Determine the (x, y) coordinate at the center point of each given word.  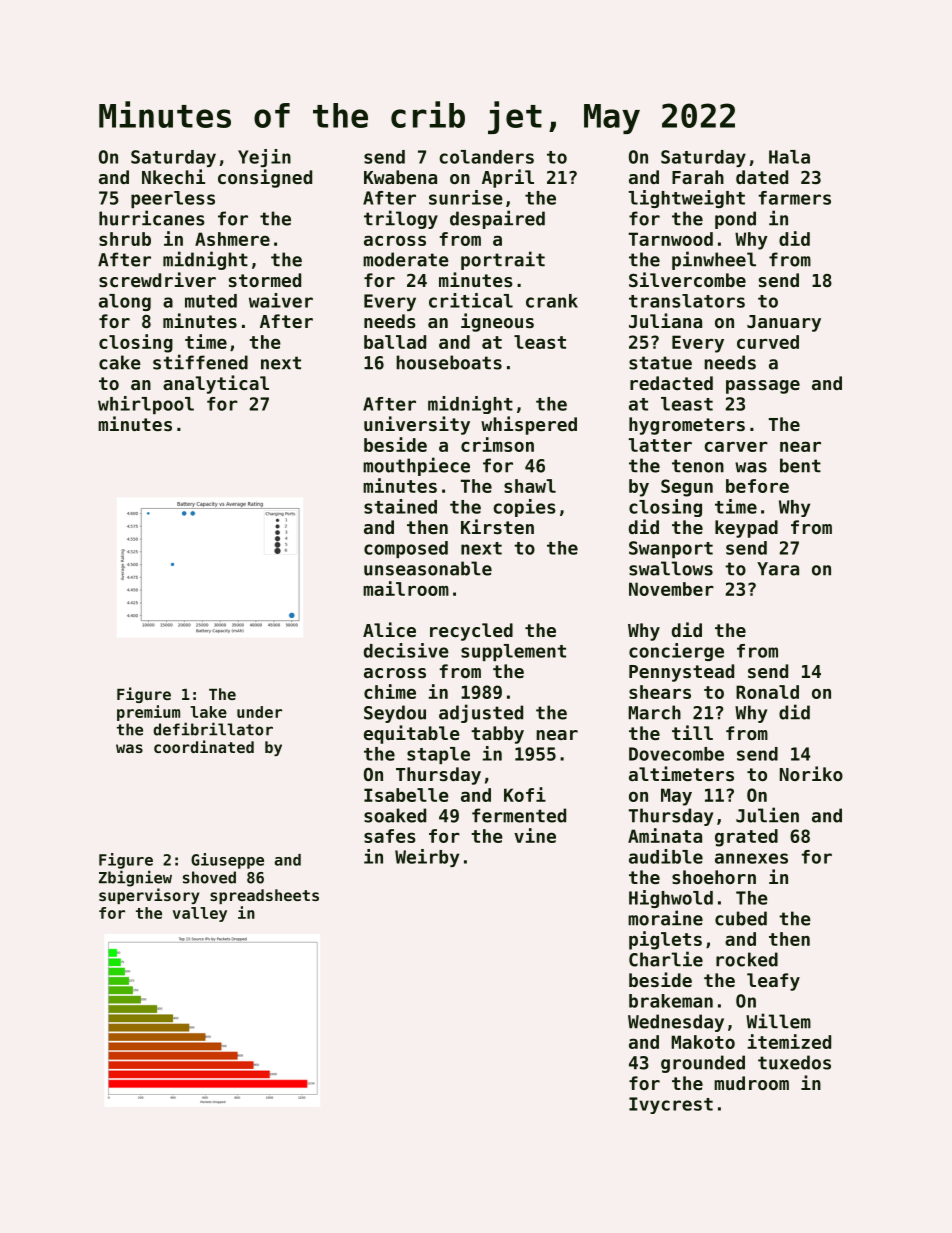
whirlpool (146, 405)
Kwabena (400, 177)
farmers (795, 198)
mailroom (406, 588)
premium (148, 713)
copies (524, 508)
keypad (746, 529)
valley (200, 914)
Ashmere (232, 239)
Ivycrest (671, 1105)
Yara (778, 569)
